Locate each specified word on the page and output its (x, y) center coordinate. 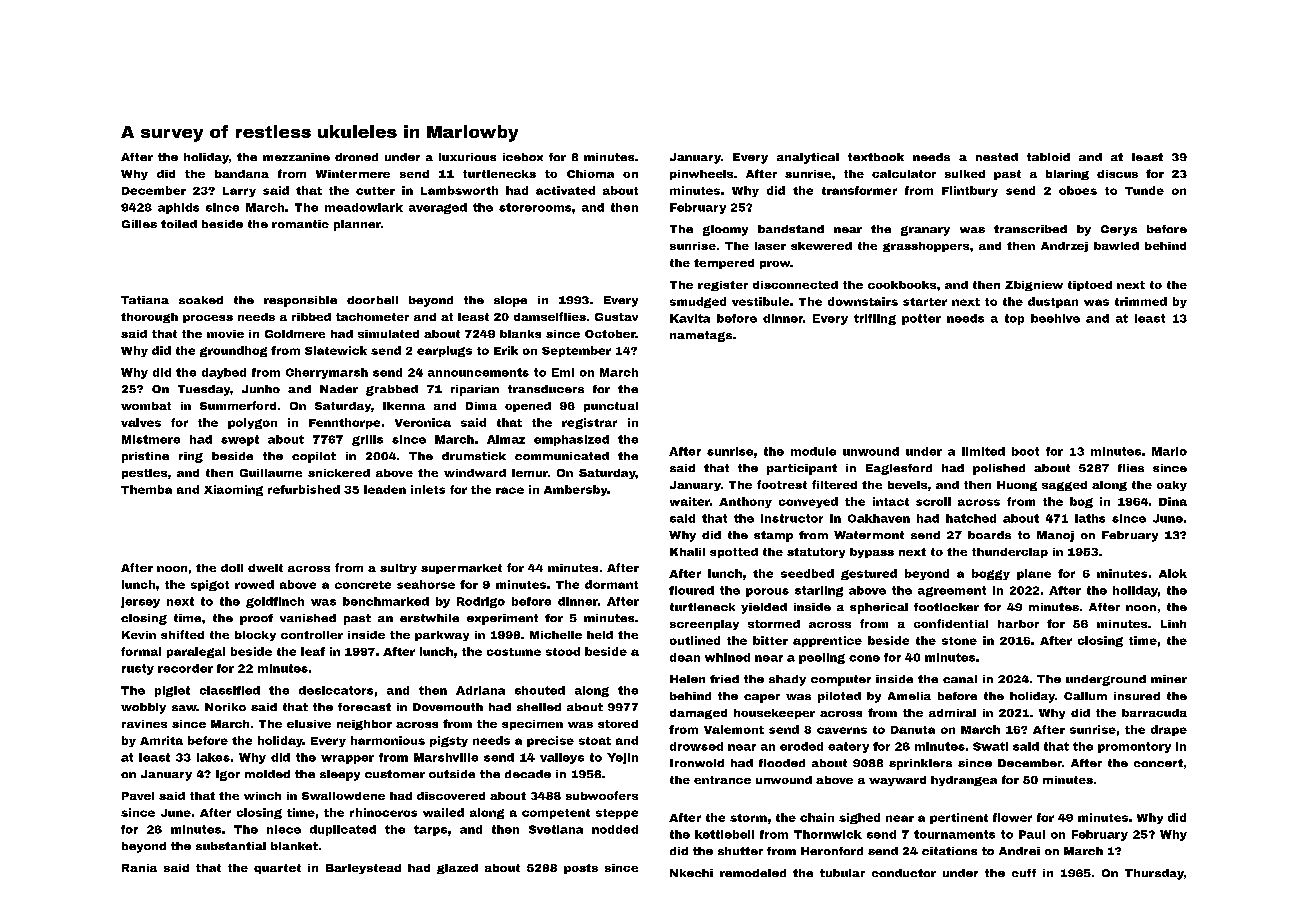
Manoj (1055, 536)
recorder (185, 668)
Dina (1173, 501)
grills (367, 440)
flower (1012, 817)
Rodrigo (481, 602)
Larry (239, 192)
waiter (690, 501)
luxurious (467, 157)
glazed (457, 869)
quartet (277, 869)
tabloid (1048, 157)
